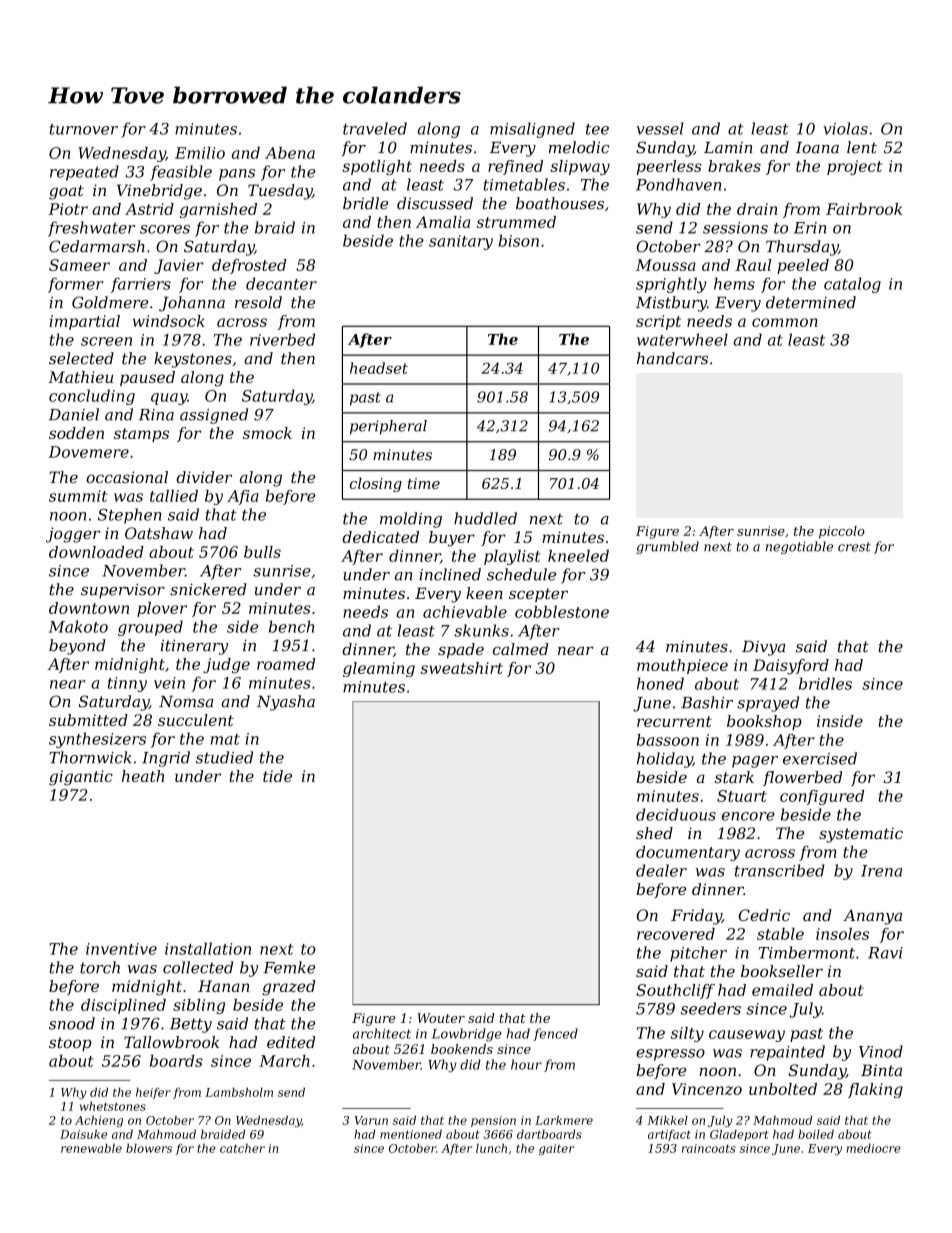  Describe the element at coordinates (491, 1148) in the screenshot. I see `lunch` at that location.
